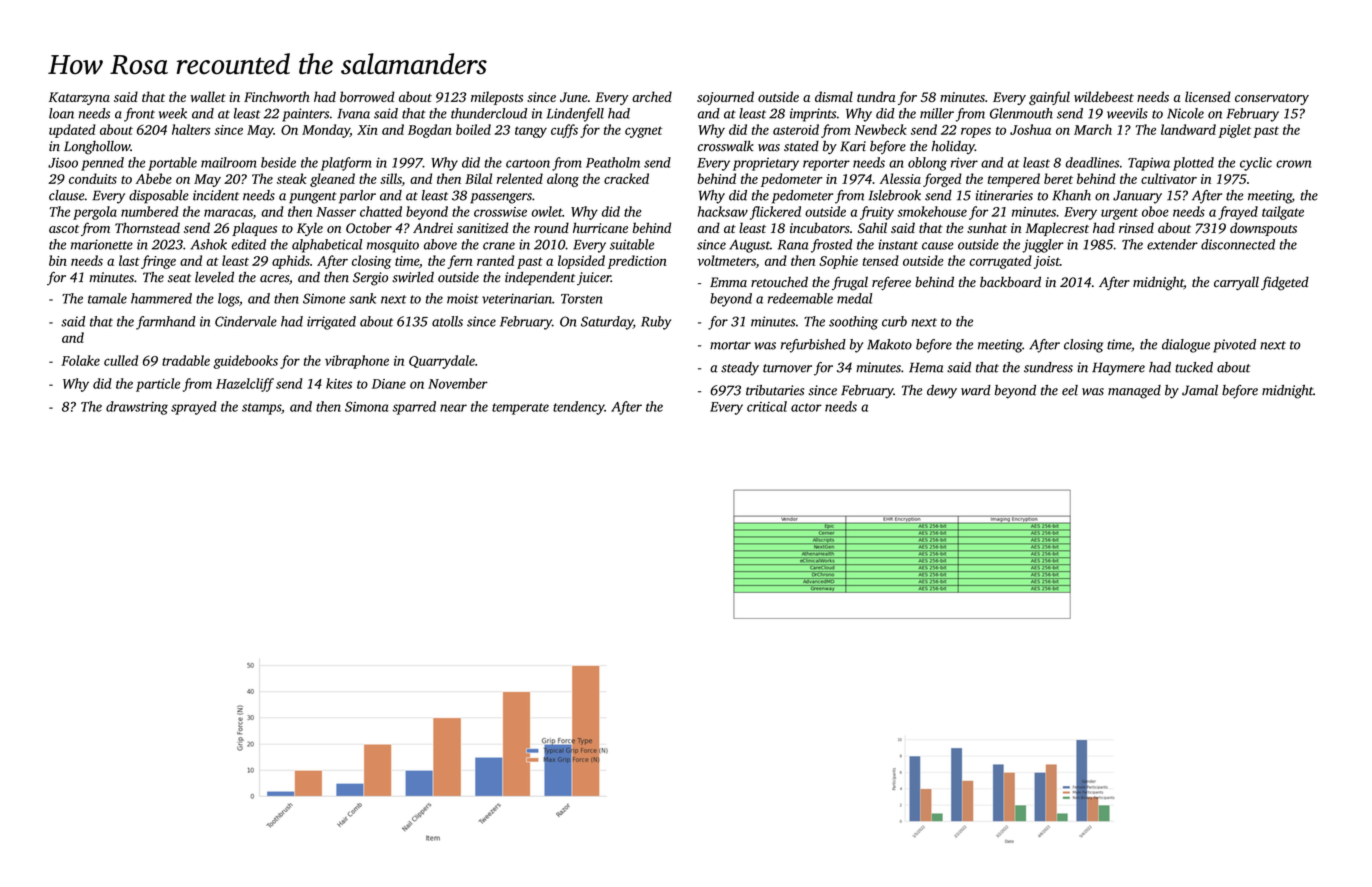  What do you see at coordinates (129, 260) in the screenshot?
I see `last` at bounding box center [129, 260].
